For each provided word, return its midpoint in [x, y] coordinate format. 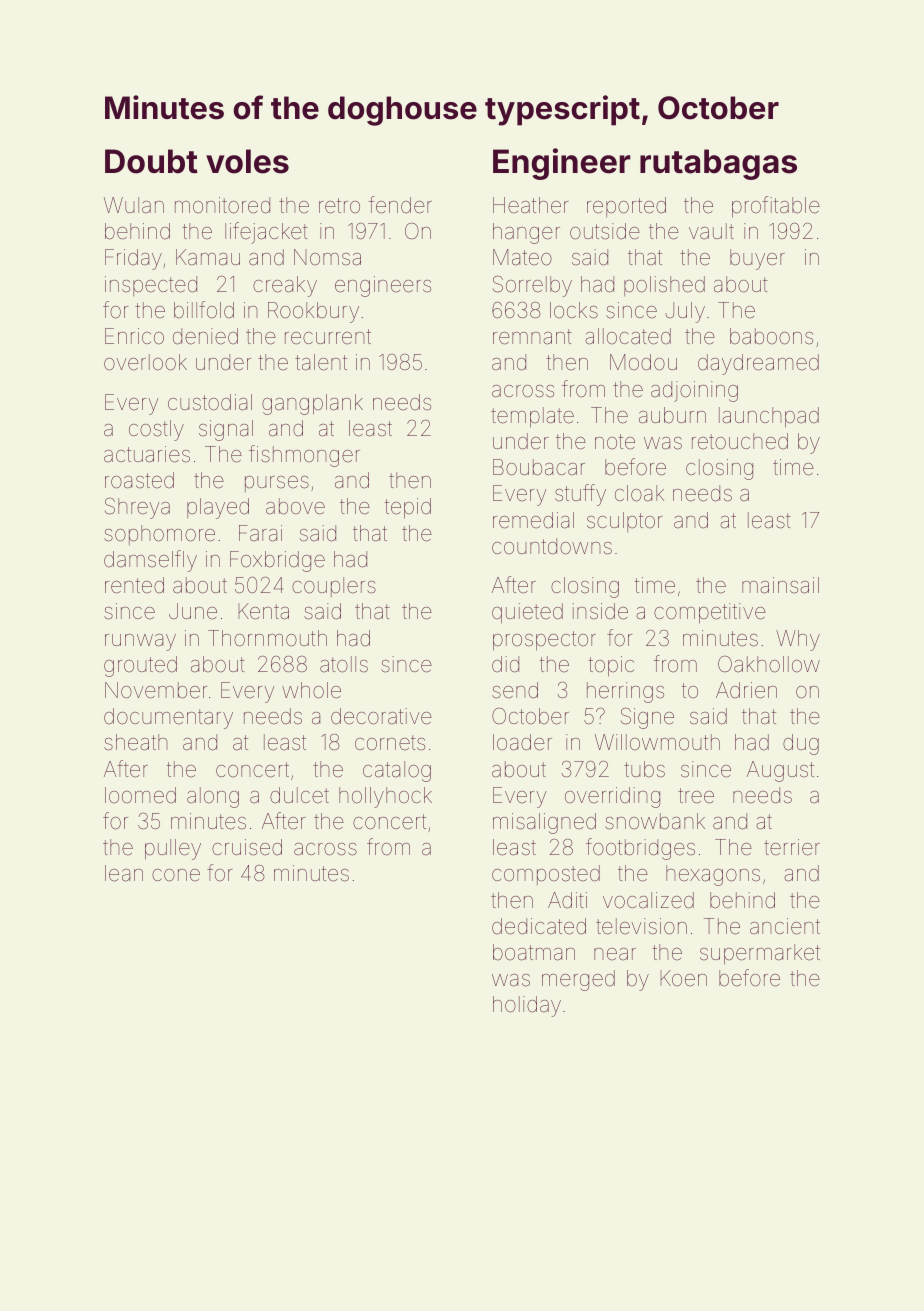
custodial [210, 402]
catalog [397, 771]
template [532, 417]
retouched [740, 441]
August [780, 771]
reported [626, 207]
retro [339, 206]
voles [247, 161]
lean [124, 873]
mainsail [780, 585]
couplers [334, 587]
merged [578, 980]
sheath [135, 742]
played [218, 508]
